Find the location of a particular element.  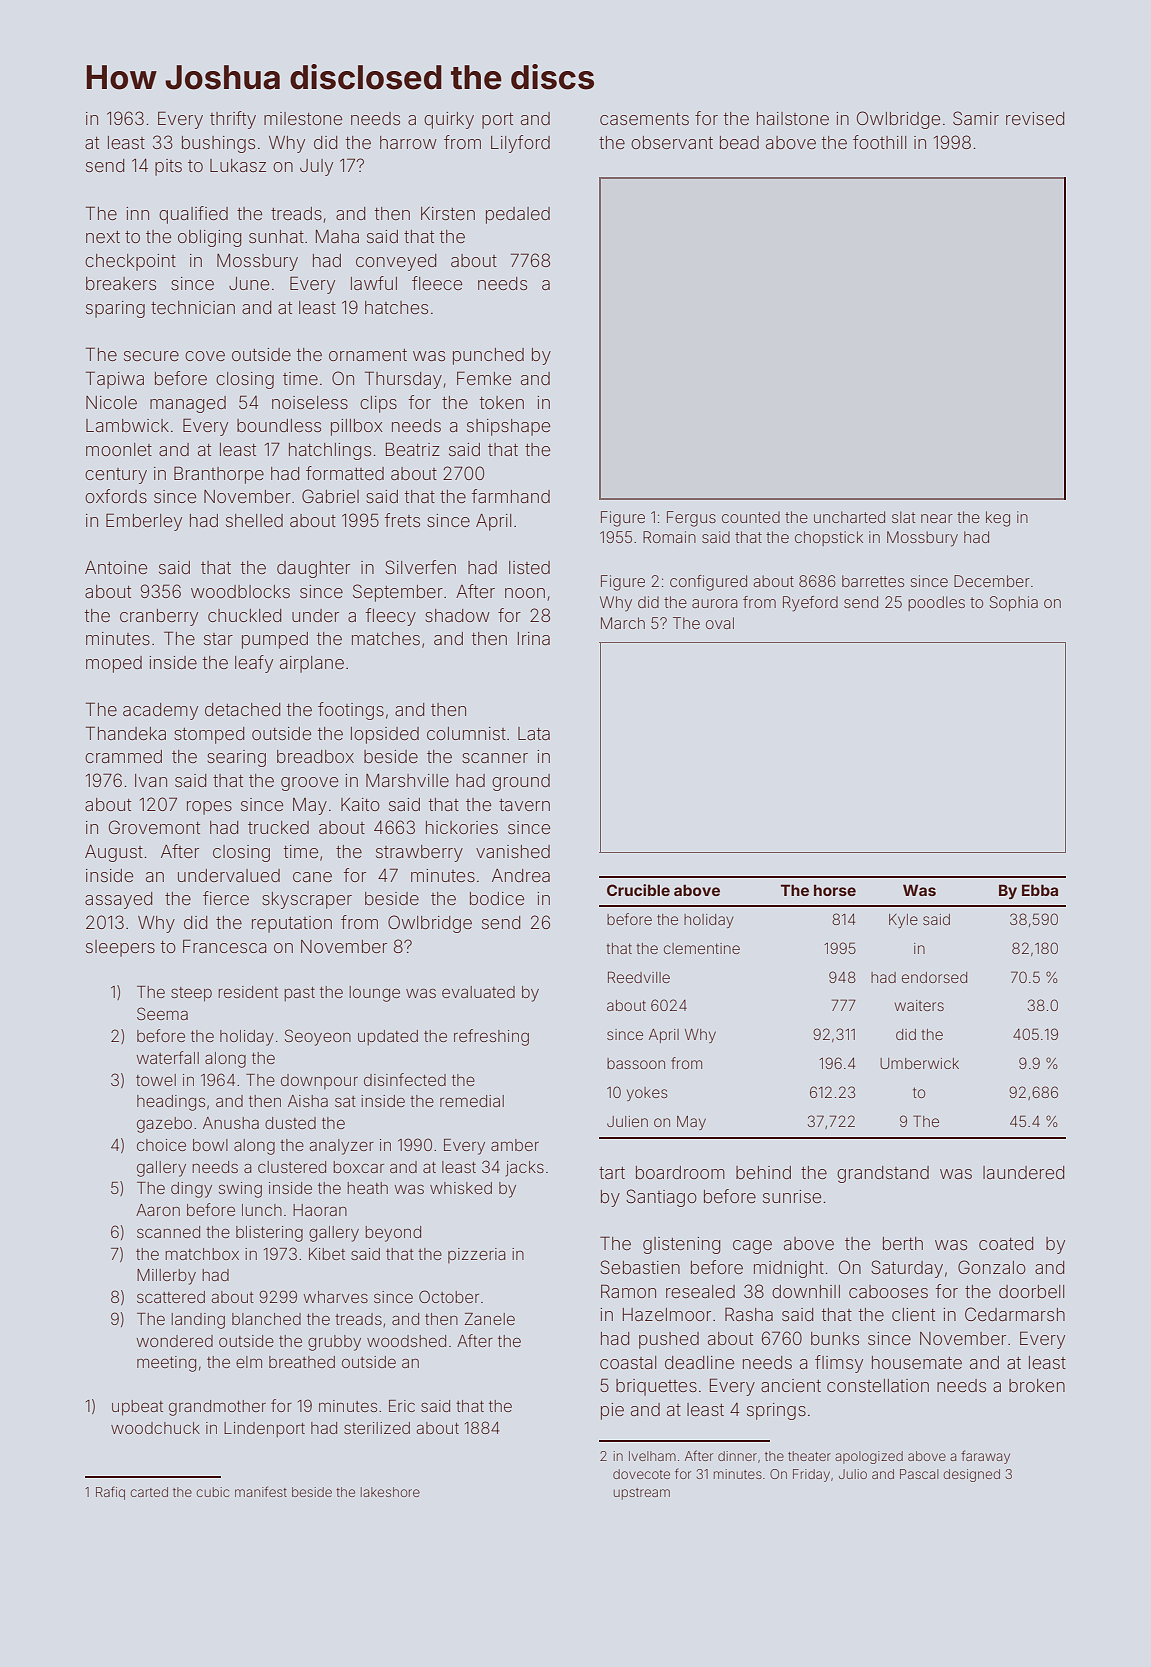

oxfords is located at coordinates (116, 496).
